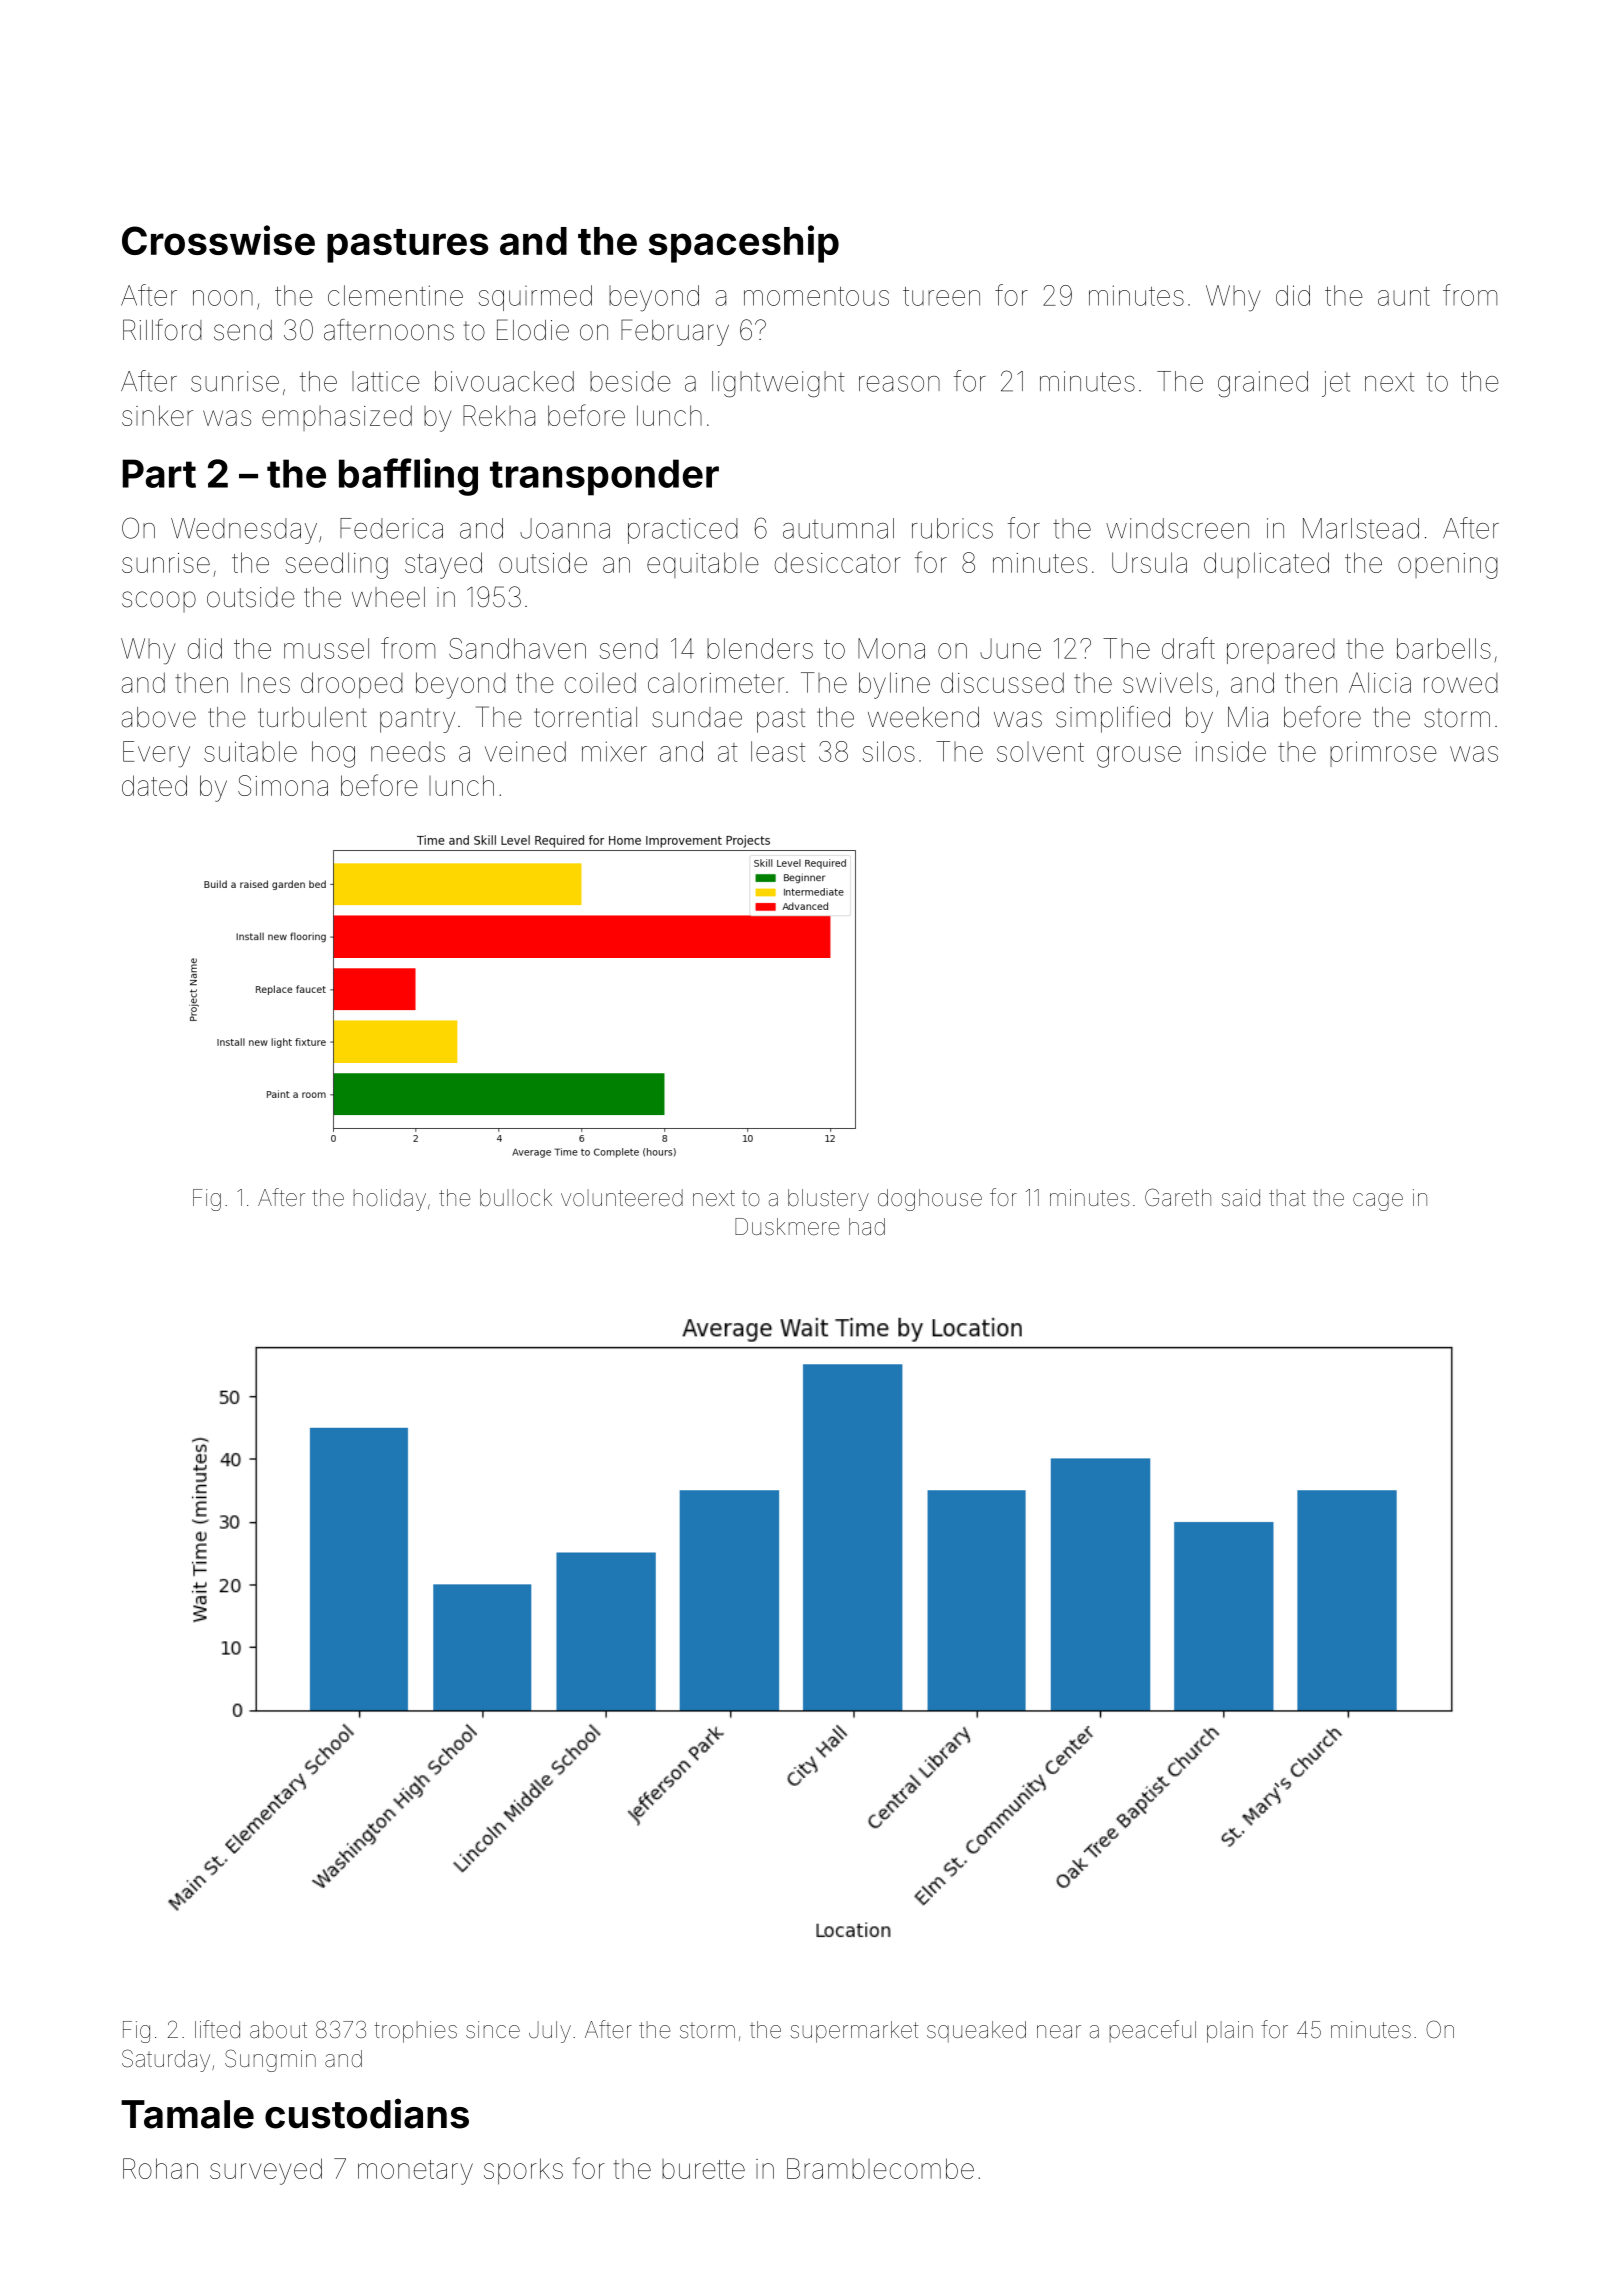 The height and width of the screenshot is (2292, 1620). I want to click on doghouse, so click(930, 1200).
